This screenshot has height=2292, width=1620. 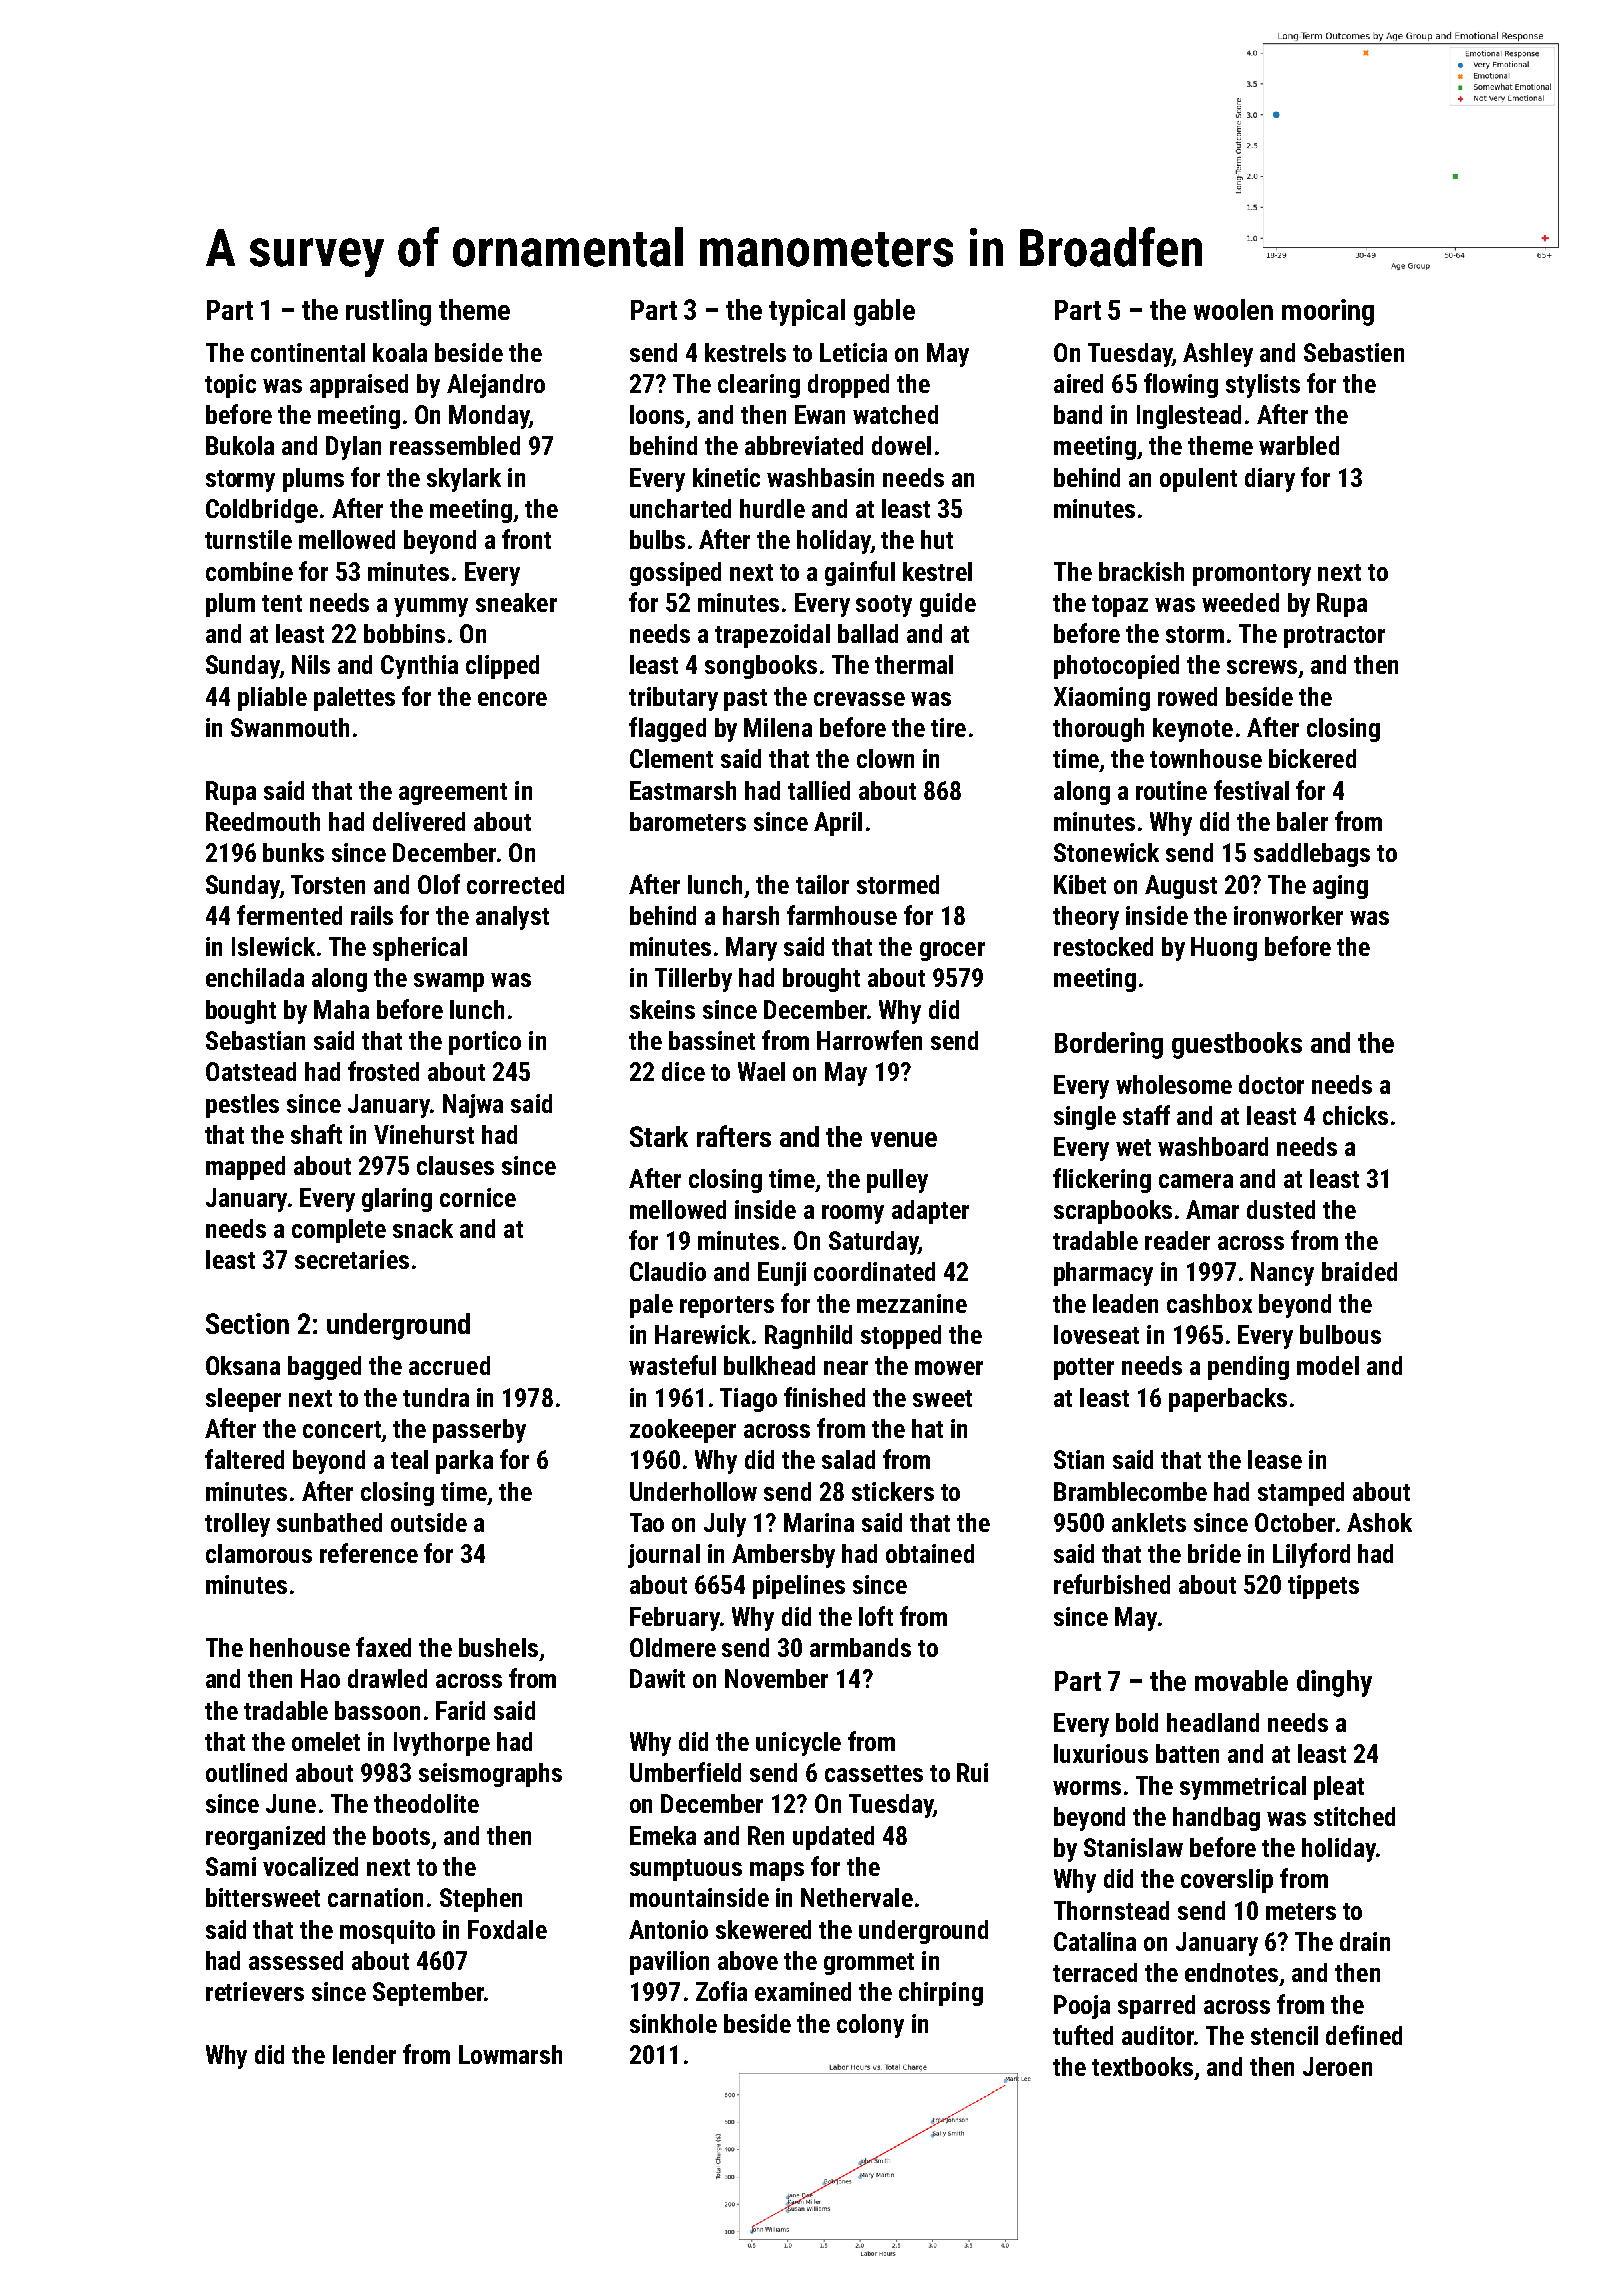 I want to click on Emeka, so click(x=663, y=1835).
